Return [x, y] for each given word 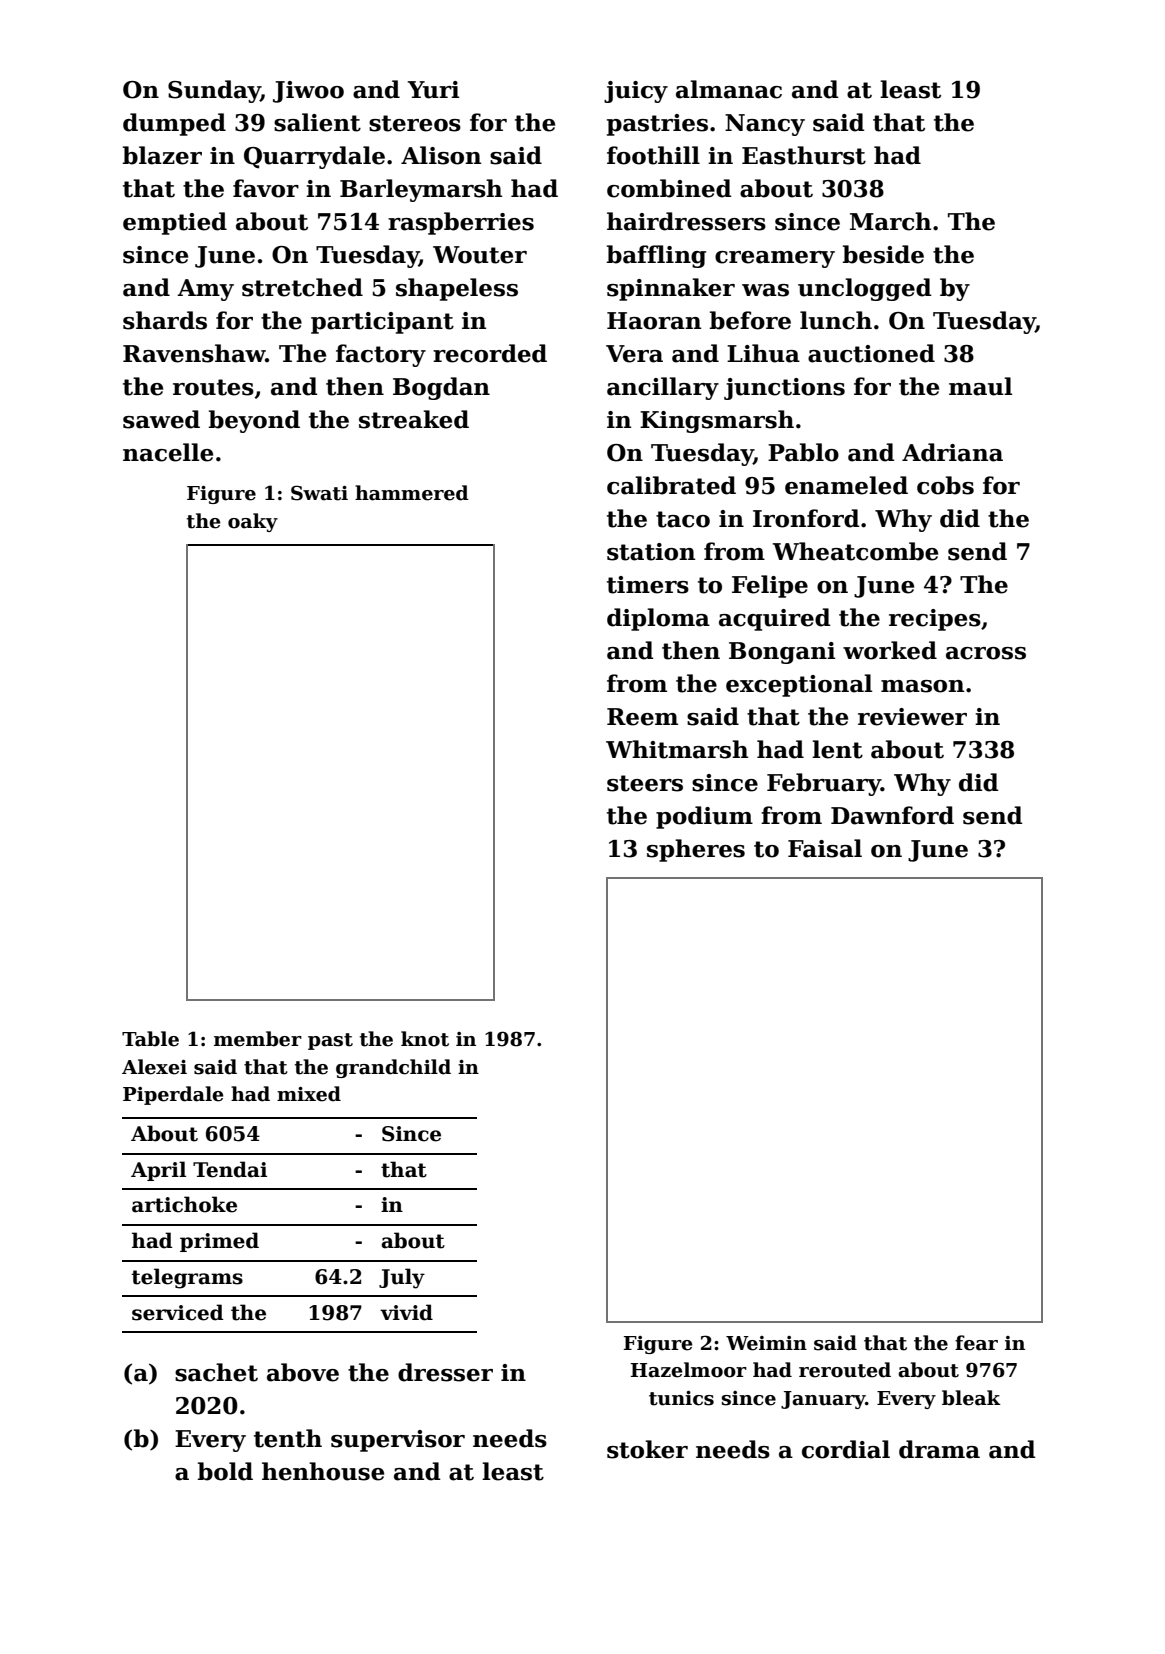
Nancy [765, 125]
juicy [636, 92]
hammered [412, 493]
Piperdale [173, 1095]
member [258, 1039]
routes [213, 387]
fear [976, 1343]
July [402, 1278]
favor [266, 188]
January [823, 1400]
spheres [696, 850]
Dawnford [892, 815]
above [303, 1372]
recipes [935, 620]
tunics [681, 1398]
